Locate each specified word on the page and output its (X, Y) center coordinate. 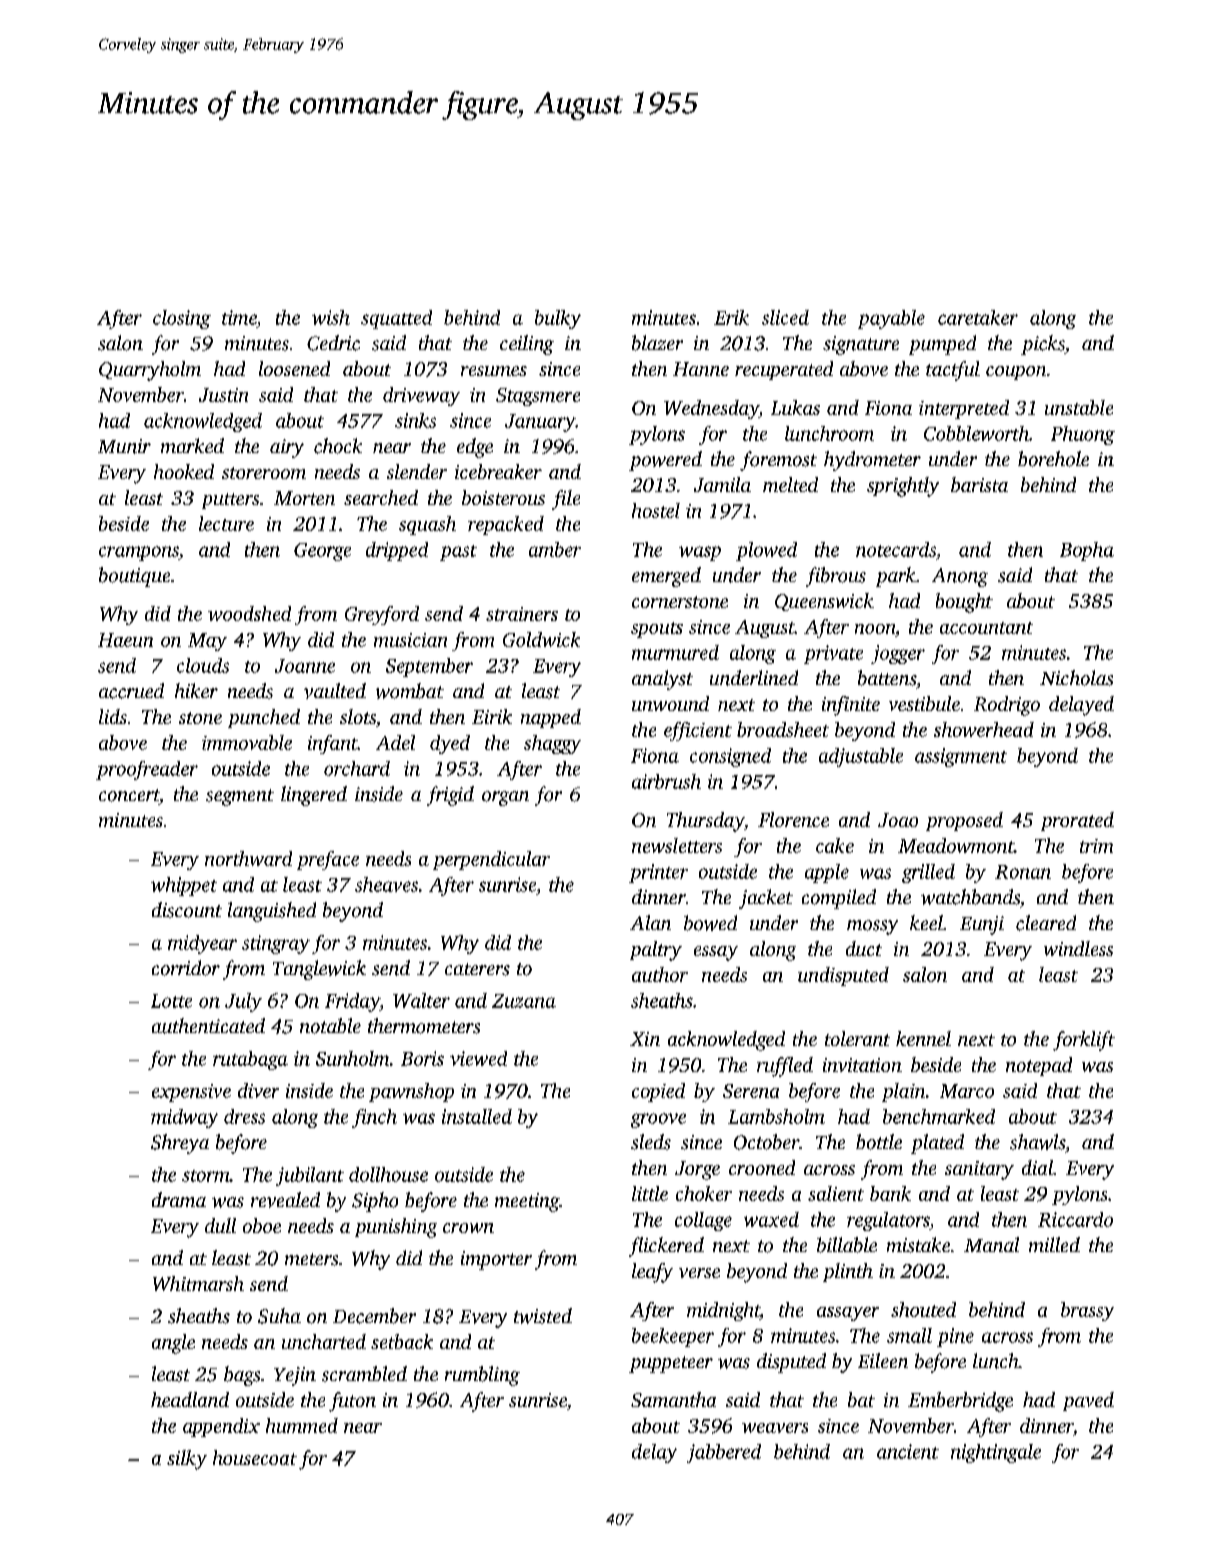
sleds (651, 1142)
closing (182, 319)
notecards (896, 549)
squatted (396, 319)
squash (427, 525)
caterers (477, 969)
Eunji (982, 925)
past (458, 553)
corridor (186, 968)
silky (187, 1460)
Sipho (375, 1202)
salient (836, 1193)
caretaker (978, 317)
